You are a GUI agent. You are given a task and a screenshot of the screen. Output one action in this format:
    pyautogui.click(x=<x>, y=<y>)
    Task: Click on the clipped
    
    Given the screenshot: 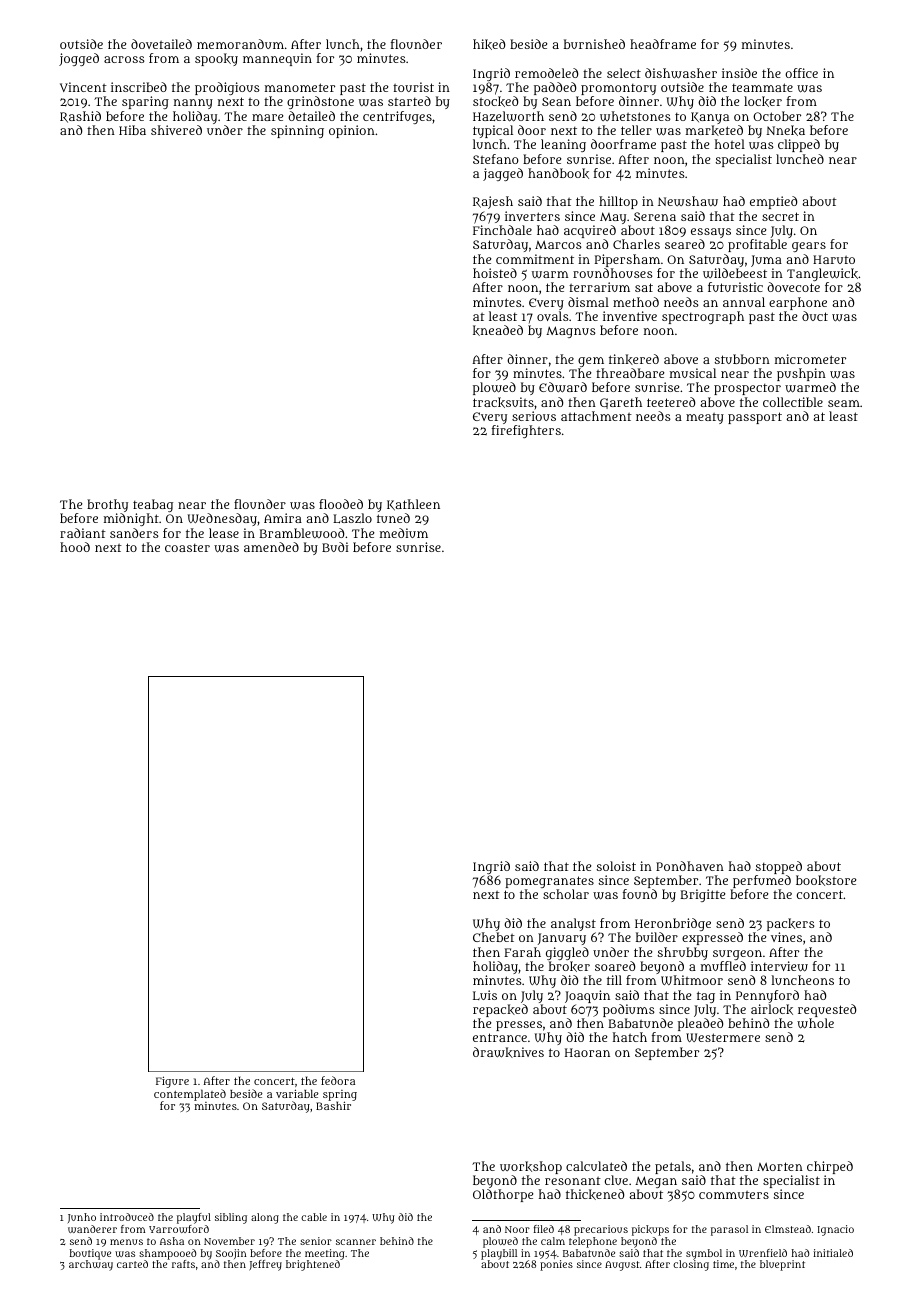 What is the action you would take?
    pyautogui.click(x=799, y=145)
